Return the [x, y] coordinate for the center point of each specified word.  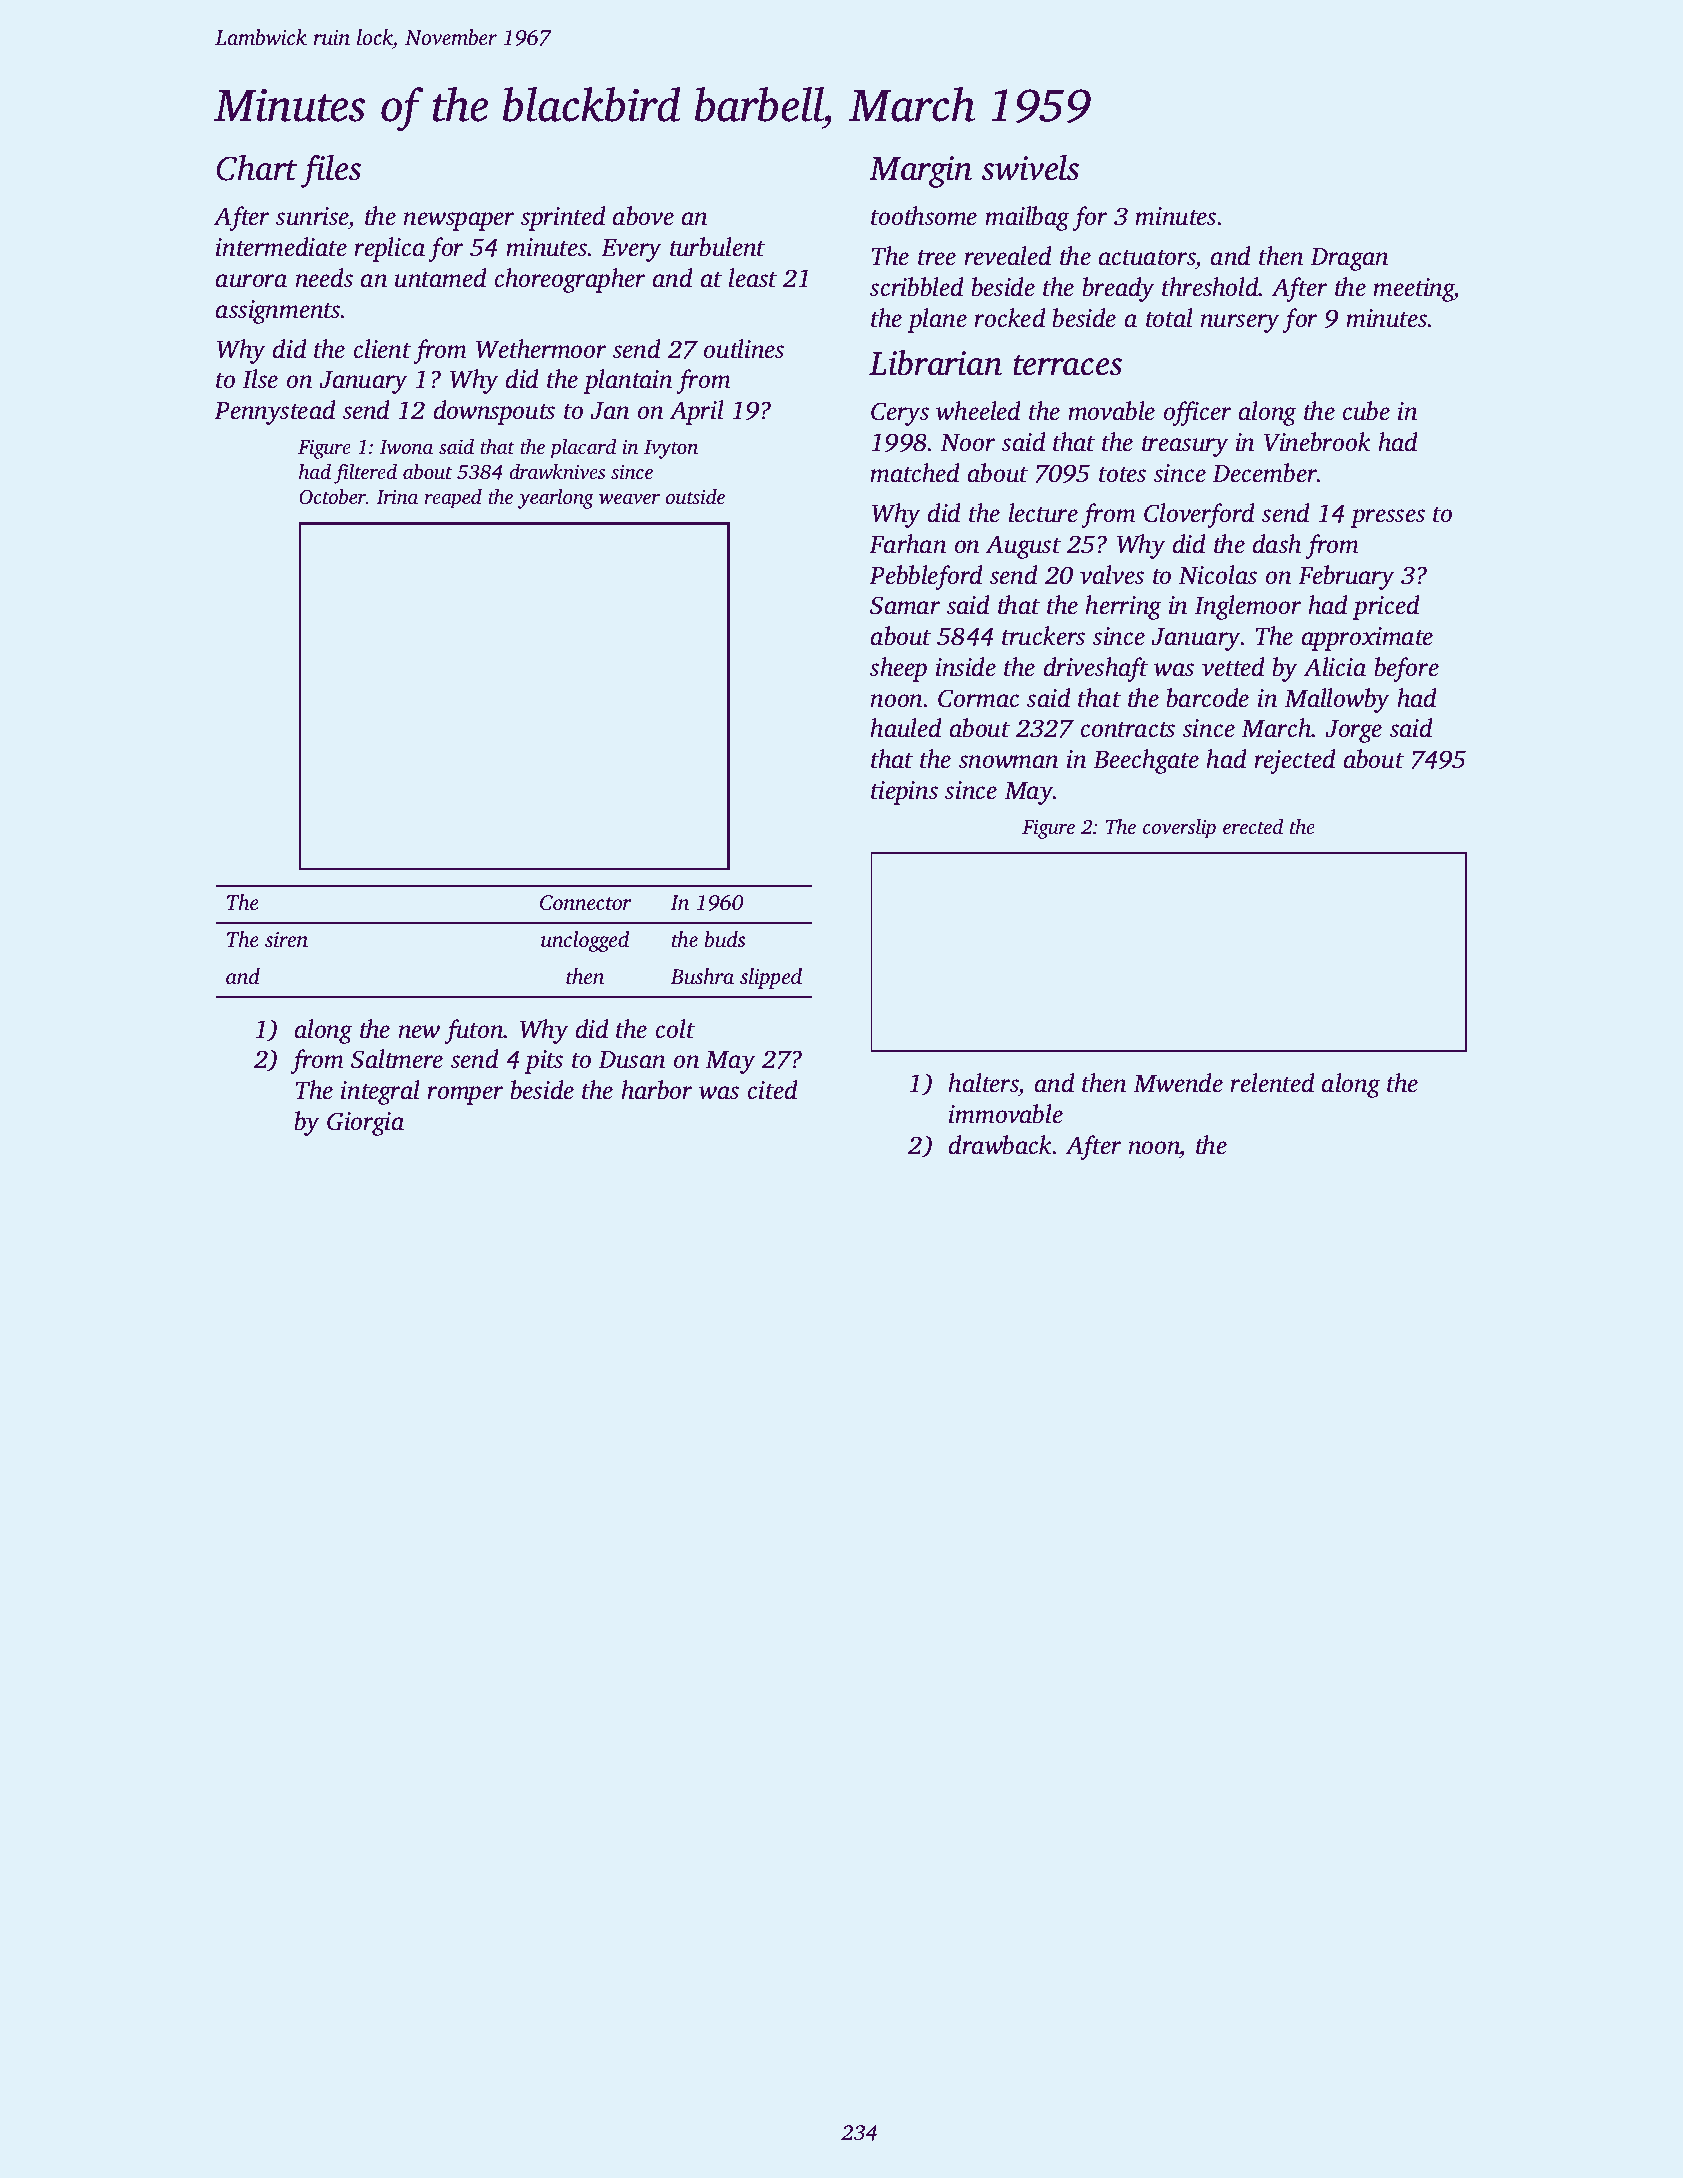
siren [286, 939]
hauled [906, 728]
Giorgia [365, 1124]
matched [915, 473]
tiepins [904, 793]
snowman [1008, 762]
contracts [1128, 730]
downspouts [494, 412]
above [643, 216]
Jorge [1353, 731]
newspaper [459, 221]
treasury [1185, 446]
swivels [1030, 168]
